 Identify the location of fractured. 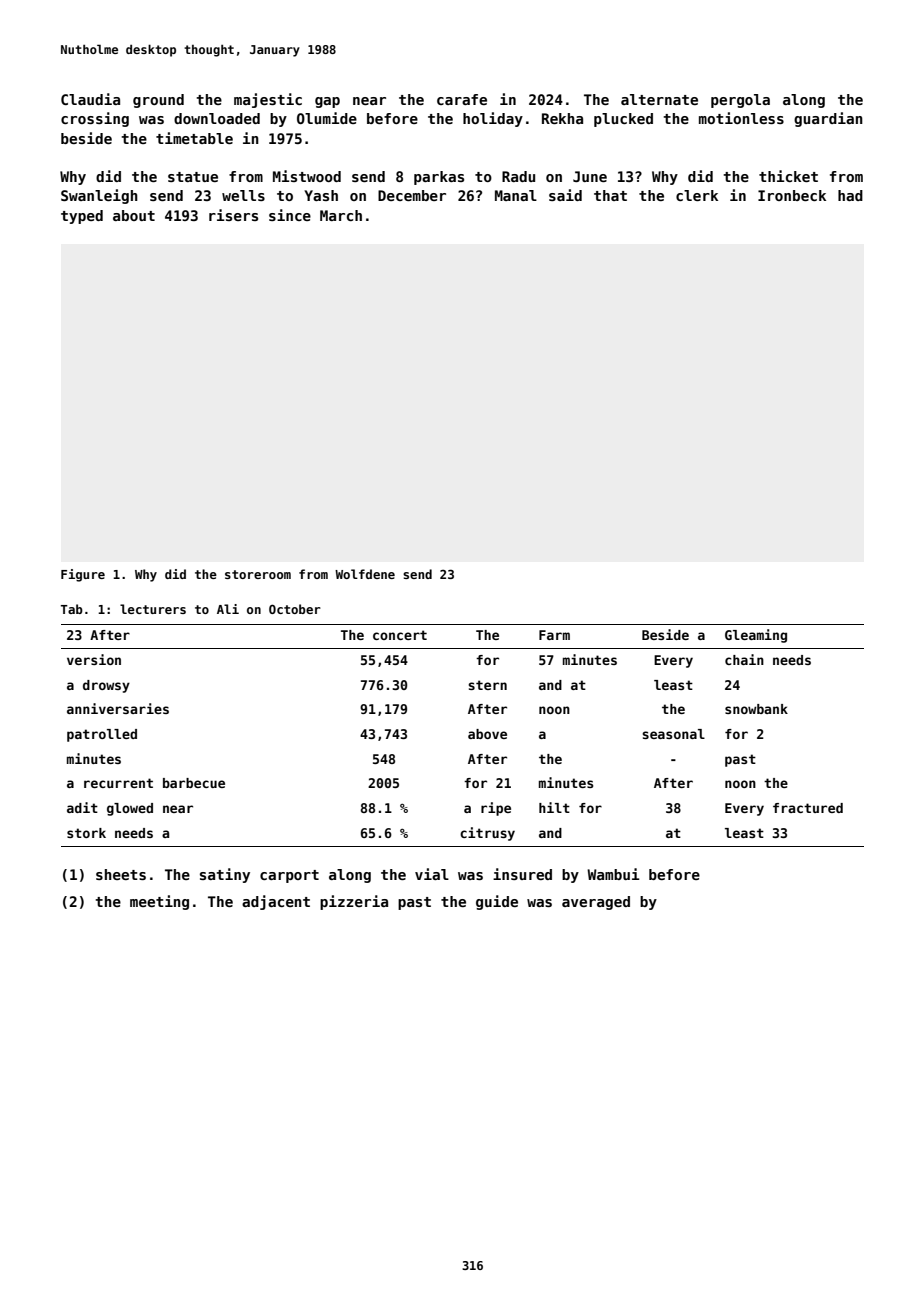
(808, 808).
